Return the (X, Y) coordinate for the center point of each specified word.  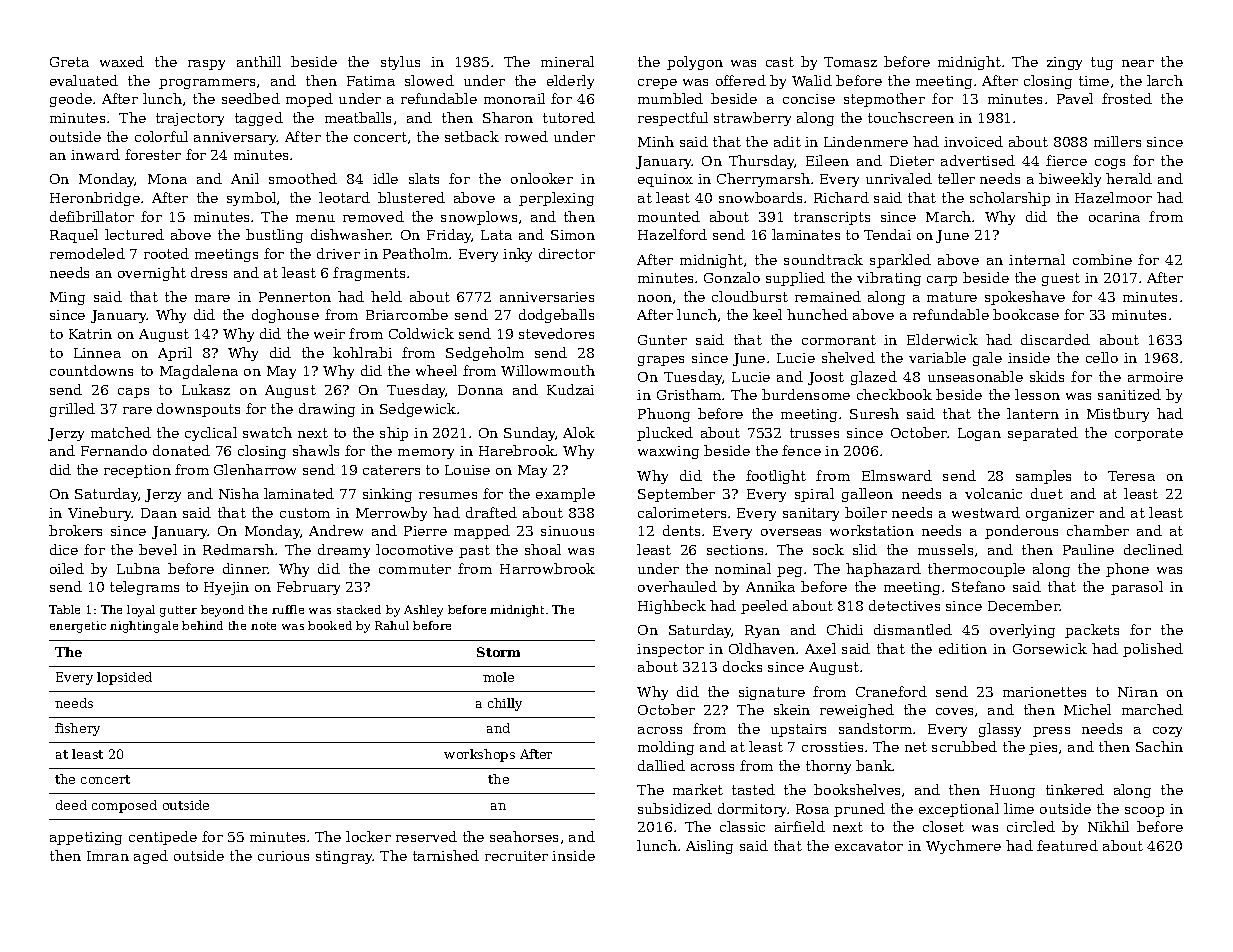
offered (741, 80)
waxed (122, 61)
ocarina (1114, 217)
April (175, 354)
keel (767, 314)
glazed (874, 378)
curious (283, 856)
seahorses (524, 836)
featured (1067, 845)
